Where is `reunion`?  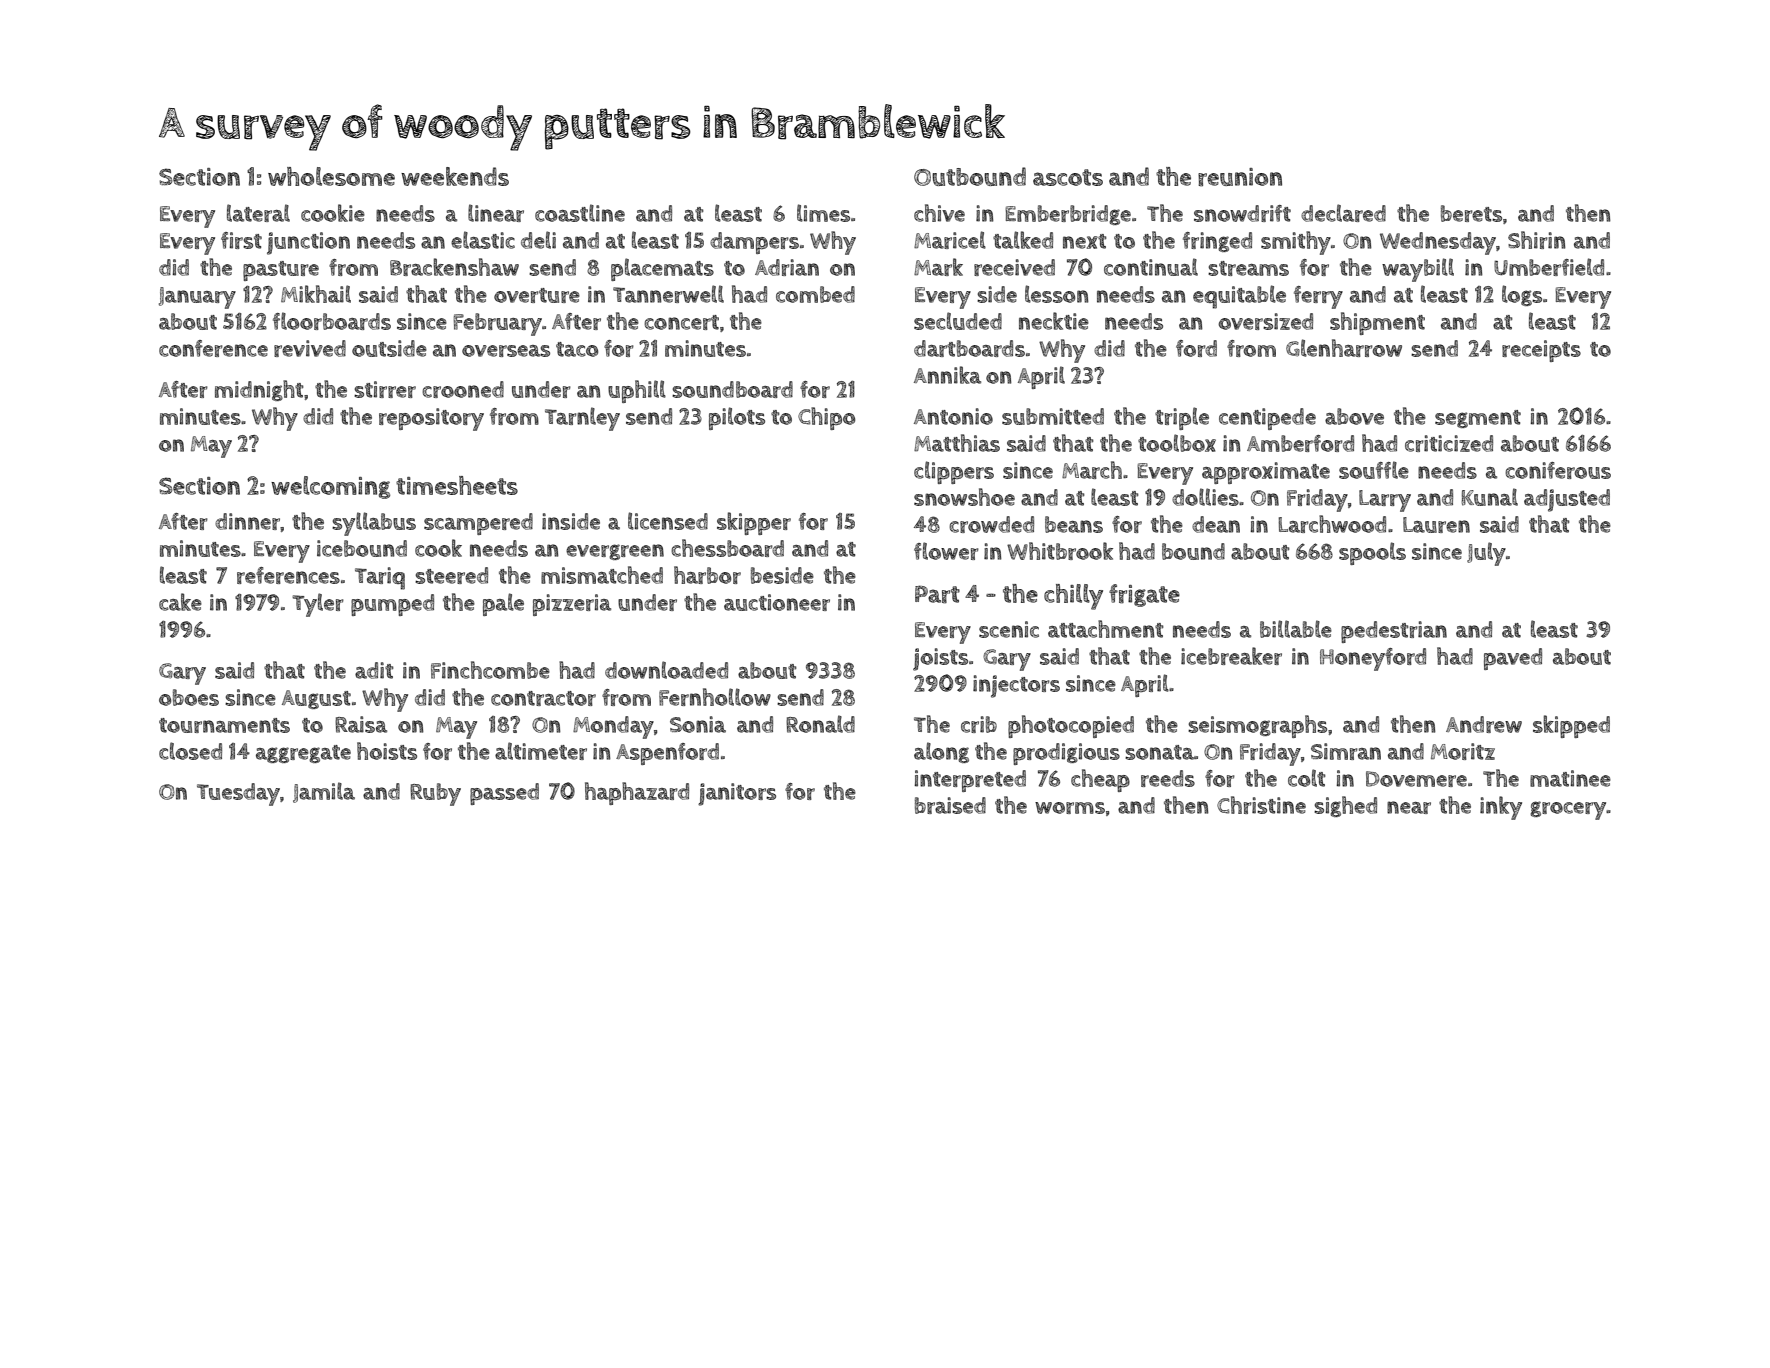
reunion is located at coordinates (1240, 177).
